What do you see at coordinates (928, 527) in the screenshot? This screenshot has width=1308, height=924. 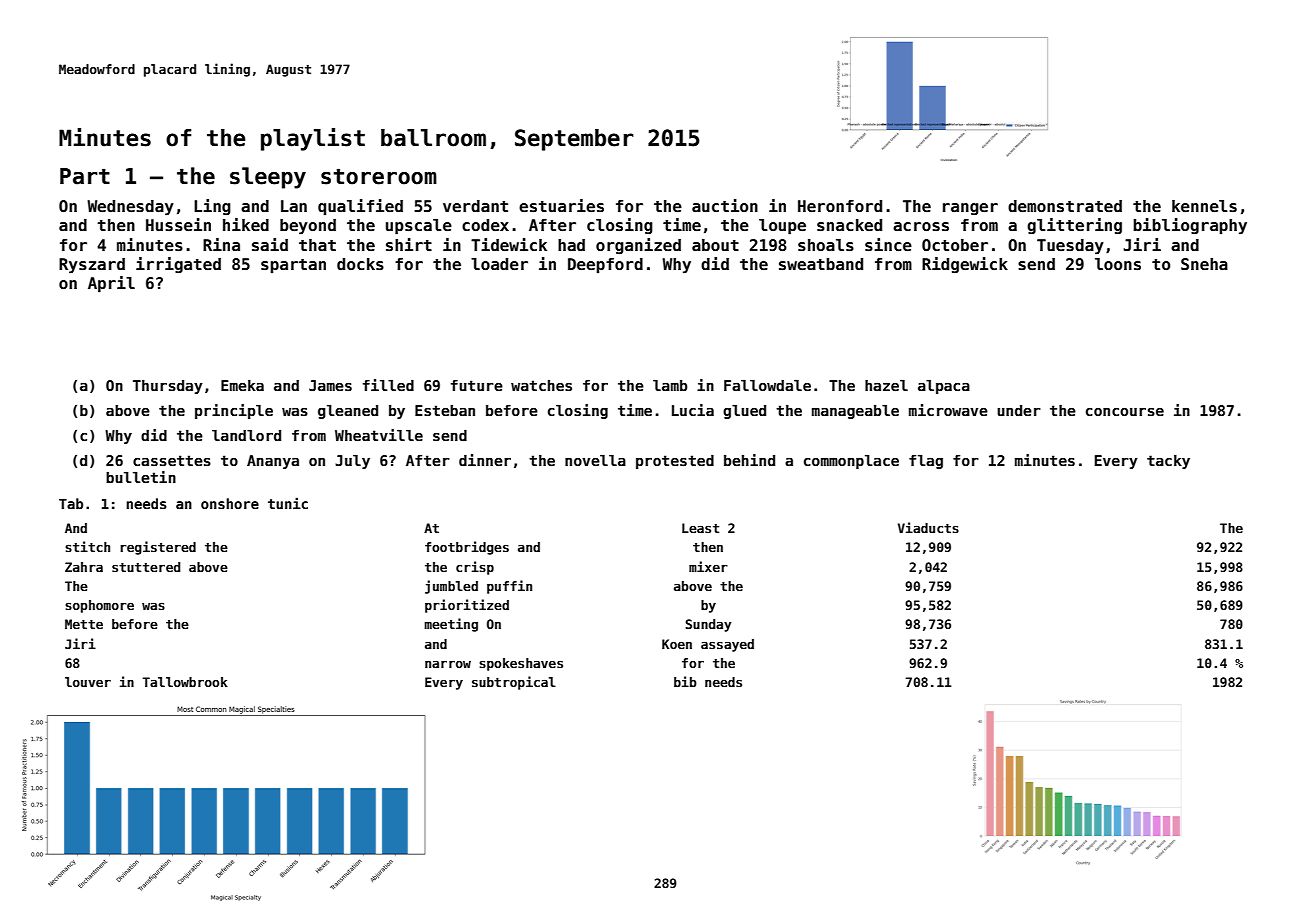 I see `Viaducts` at bounding box center [928, 527].
